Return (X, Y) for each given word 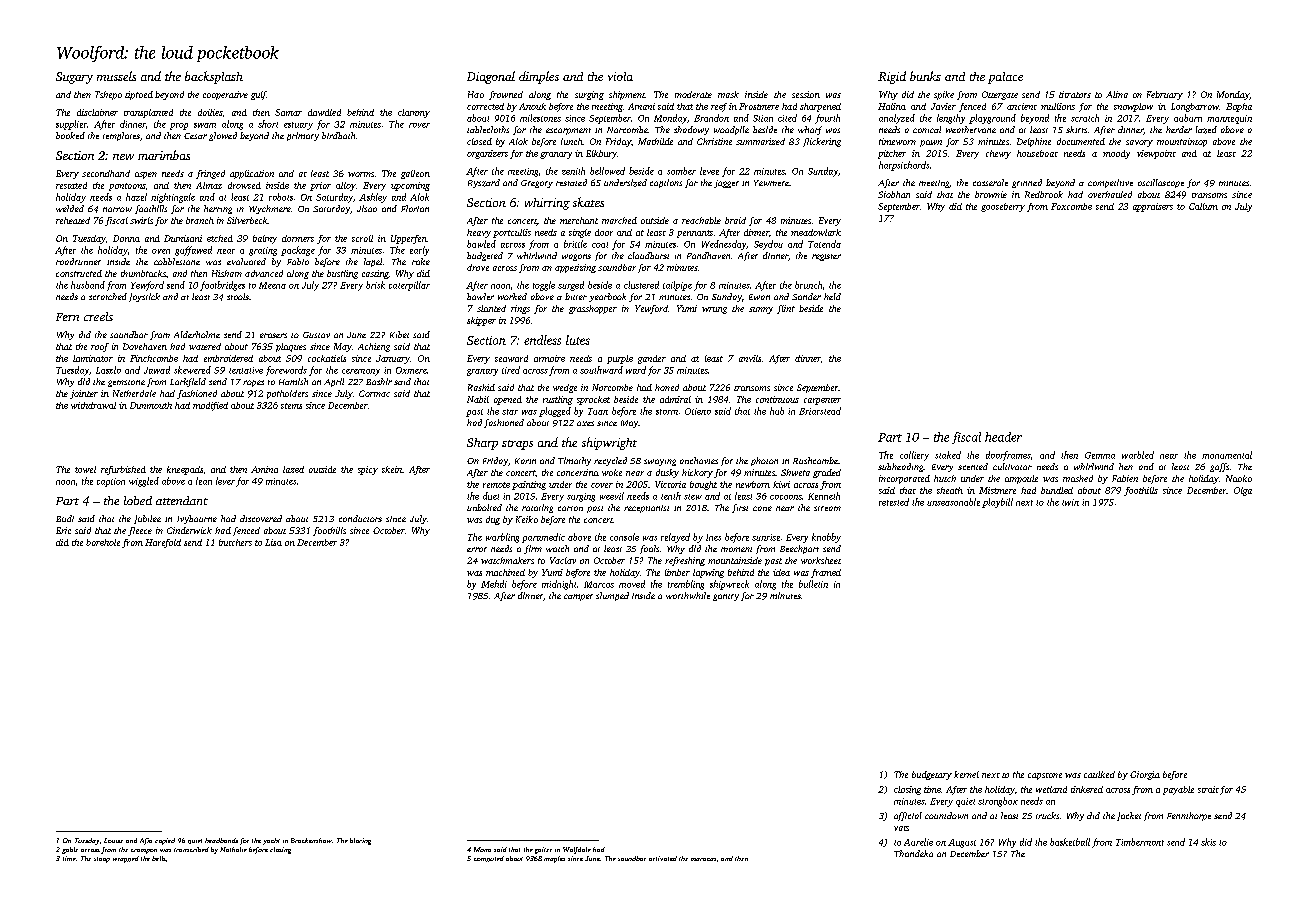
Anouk (532, 106)
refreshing (685, 561)
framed (826, 573)
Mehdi (494, 584)
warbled (1138, 455)
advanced (264, 273)
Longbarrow (1195, 107)
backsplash (214, 77)
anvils (750, 358)
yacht (271, 841)
